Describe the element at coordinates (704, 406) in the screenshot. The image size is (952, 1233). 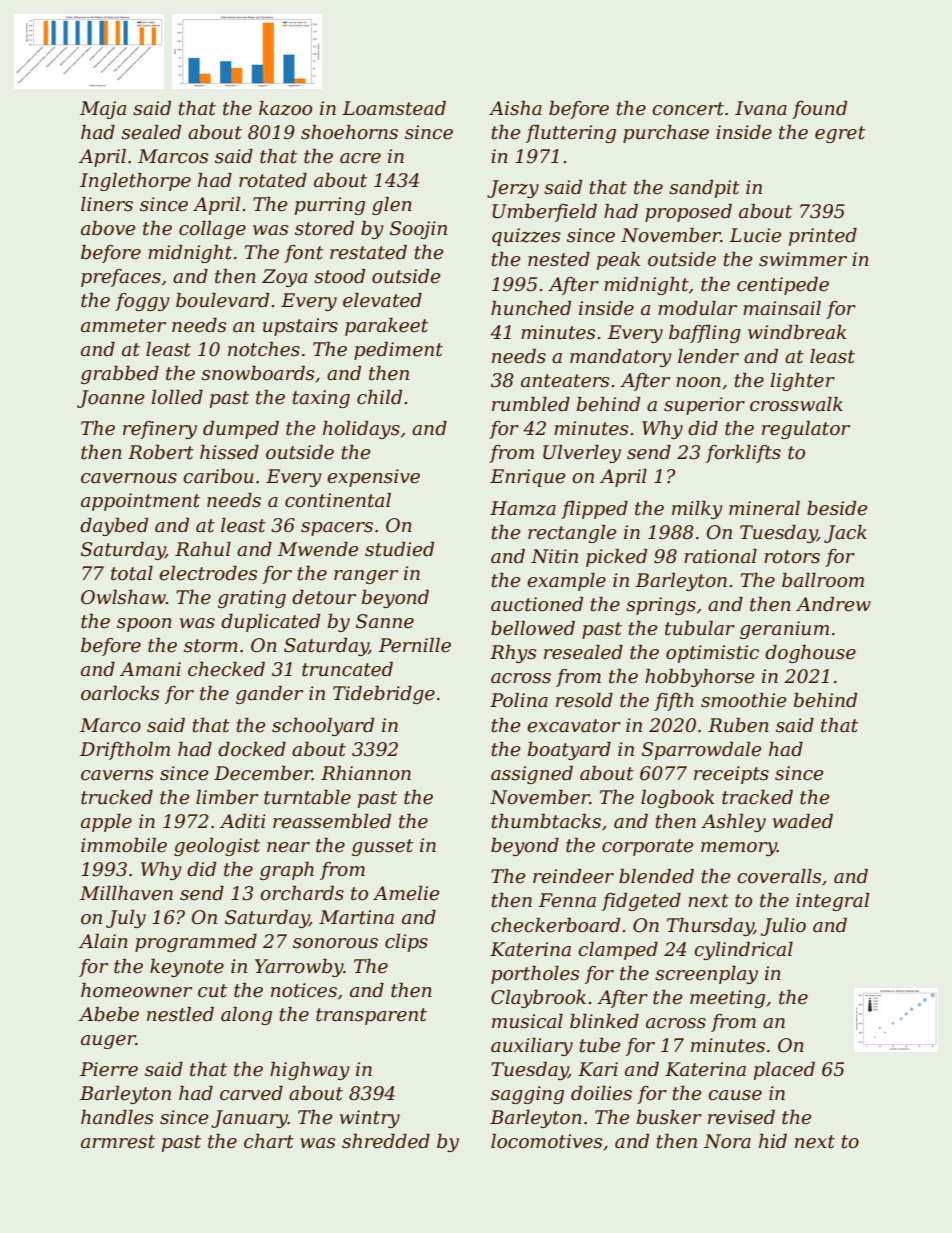
I see `superior` at that location.
